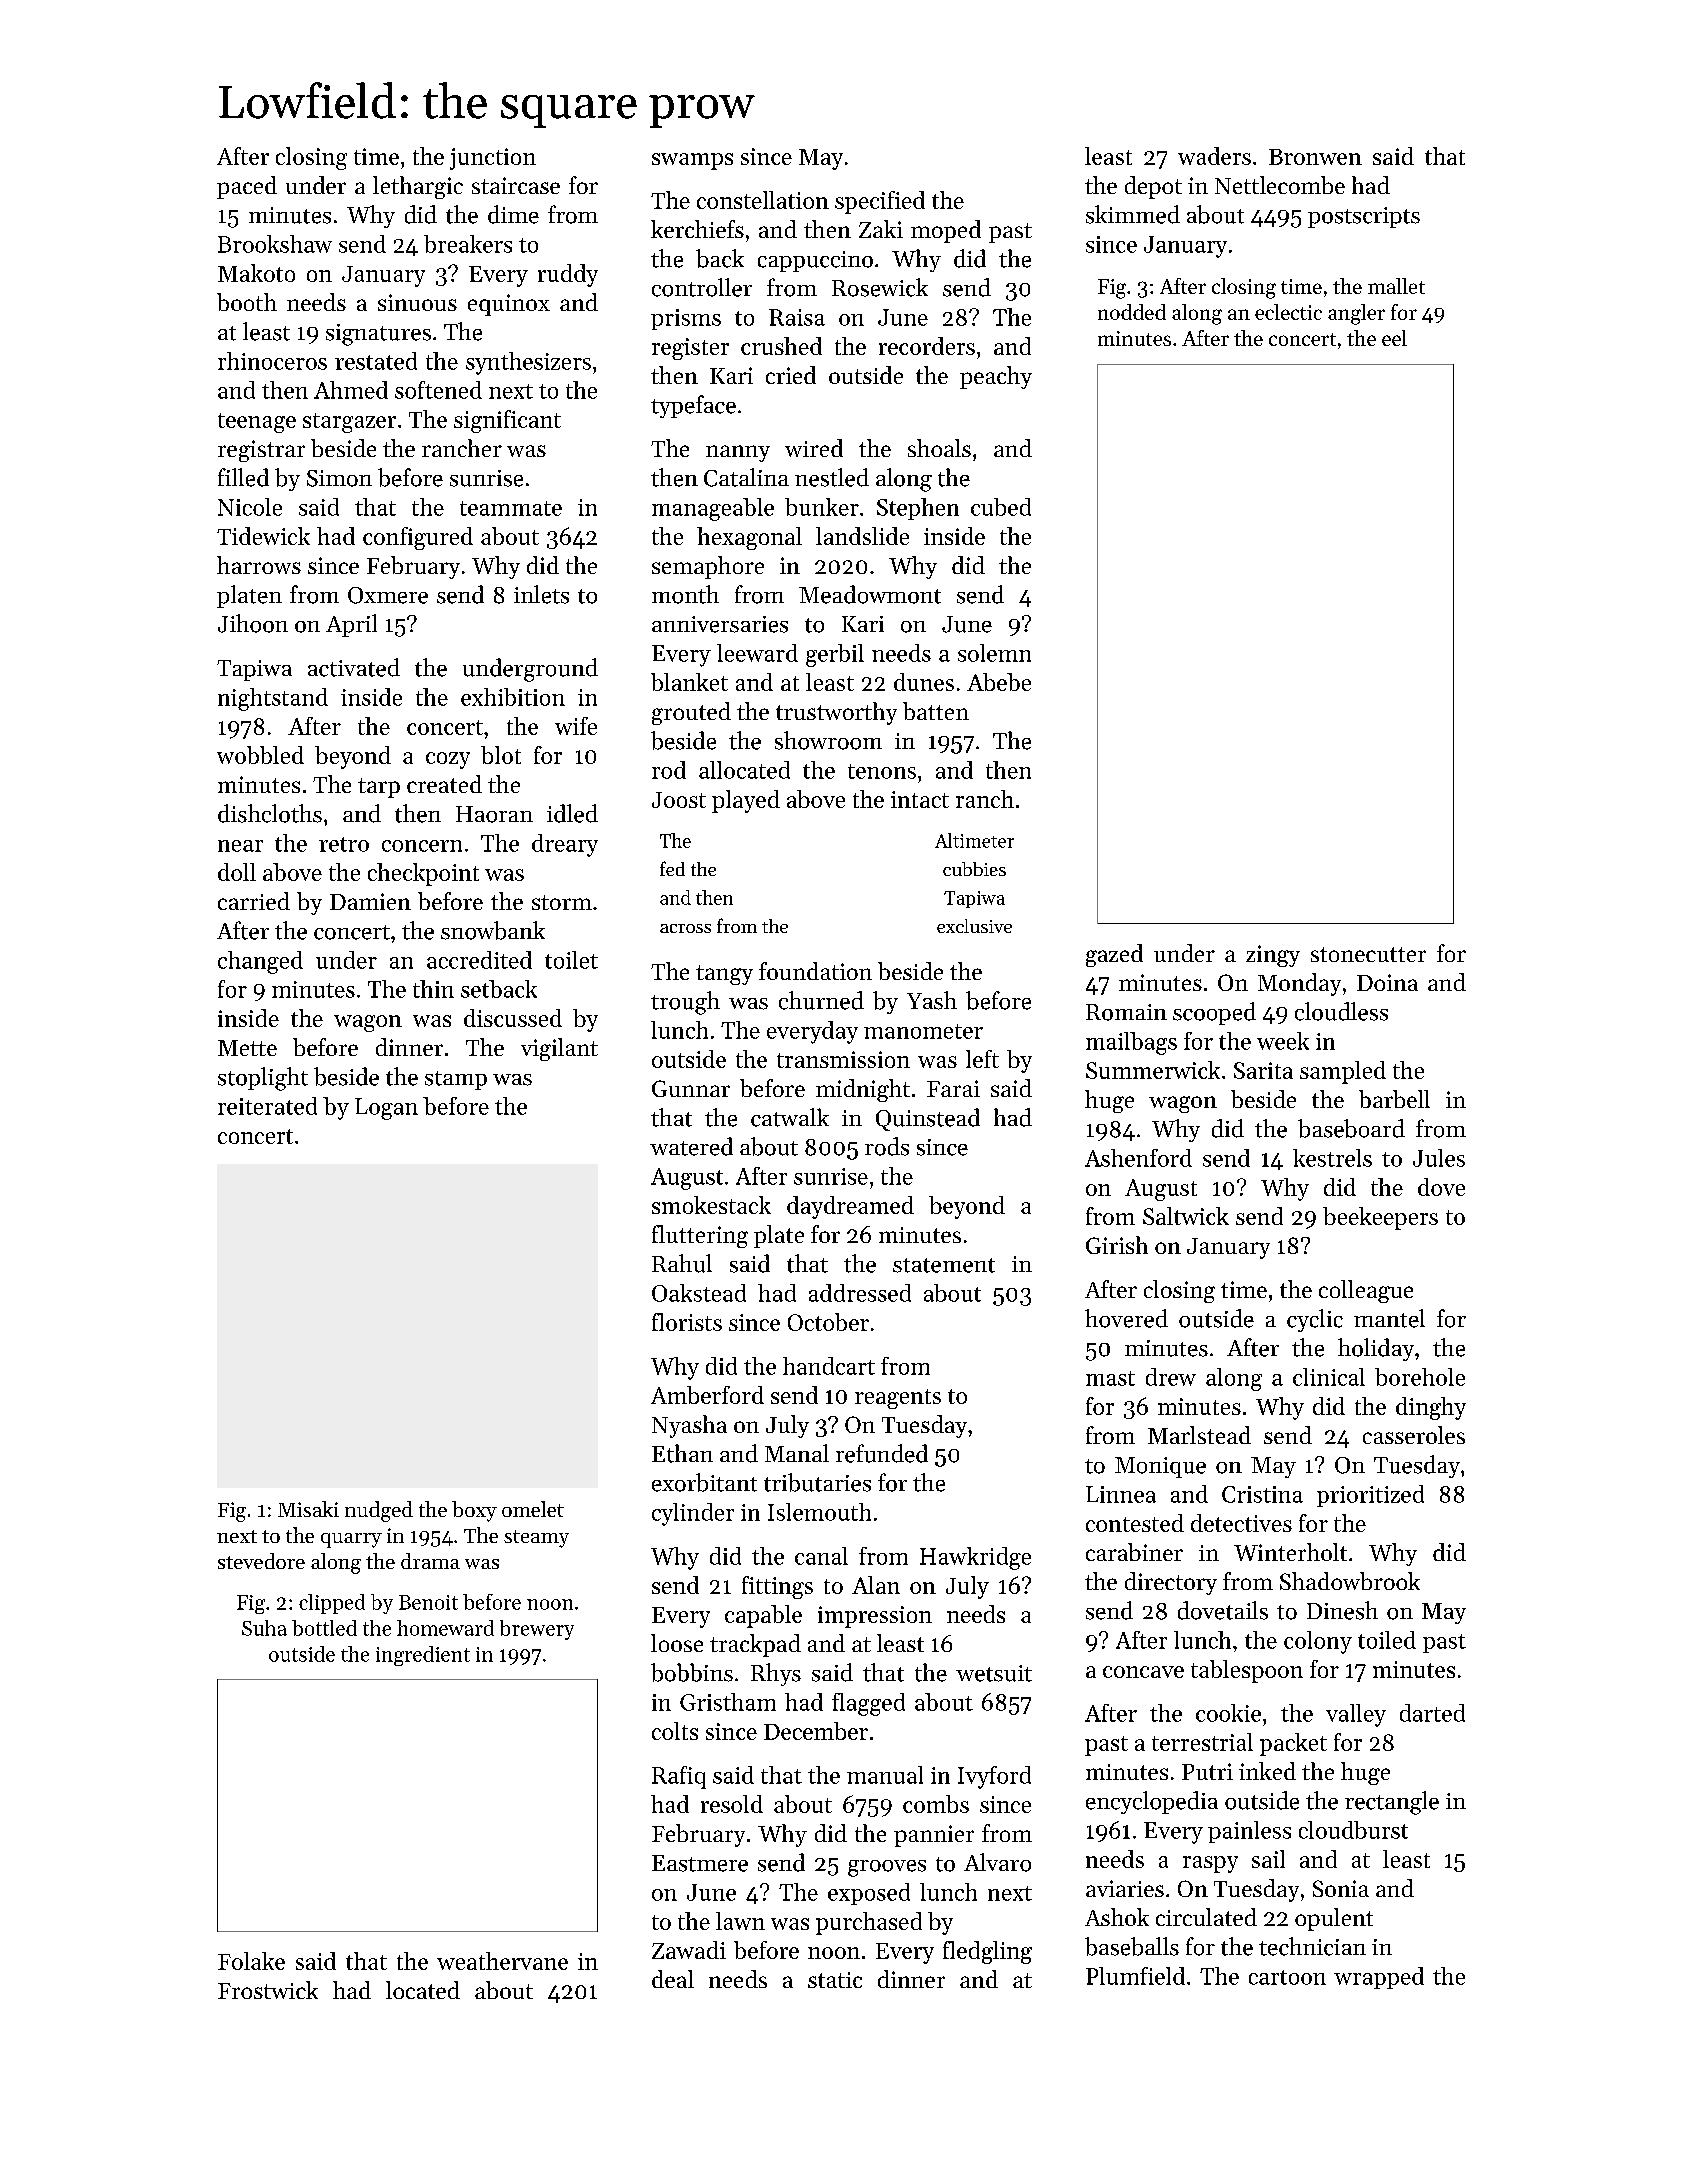 Image resolution: width=1683 pixels, height=2178 pixels. I want to click on played, so click(746, 801).
